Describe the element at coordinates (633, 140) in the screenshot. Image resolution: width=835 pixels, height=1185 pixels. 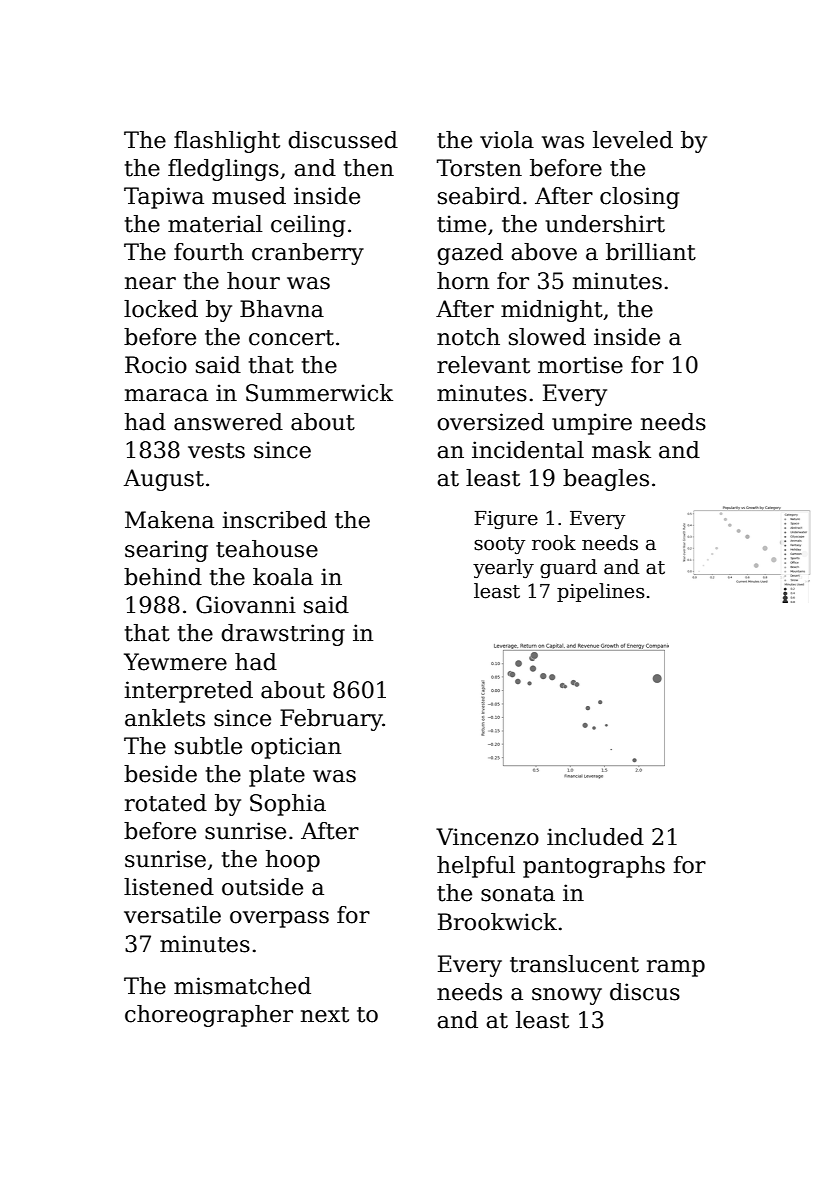
I see `leveled` at that location.
